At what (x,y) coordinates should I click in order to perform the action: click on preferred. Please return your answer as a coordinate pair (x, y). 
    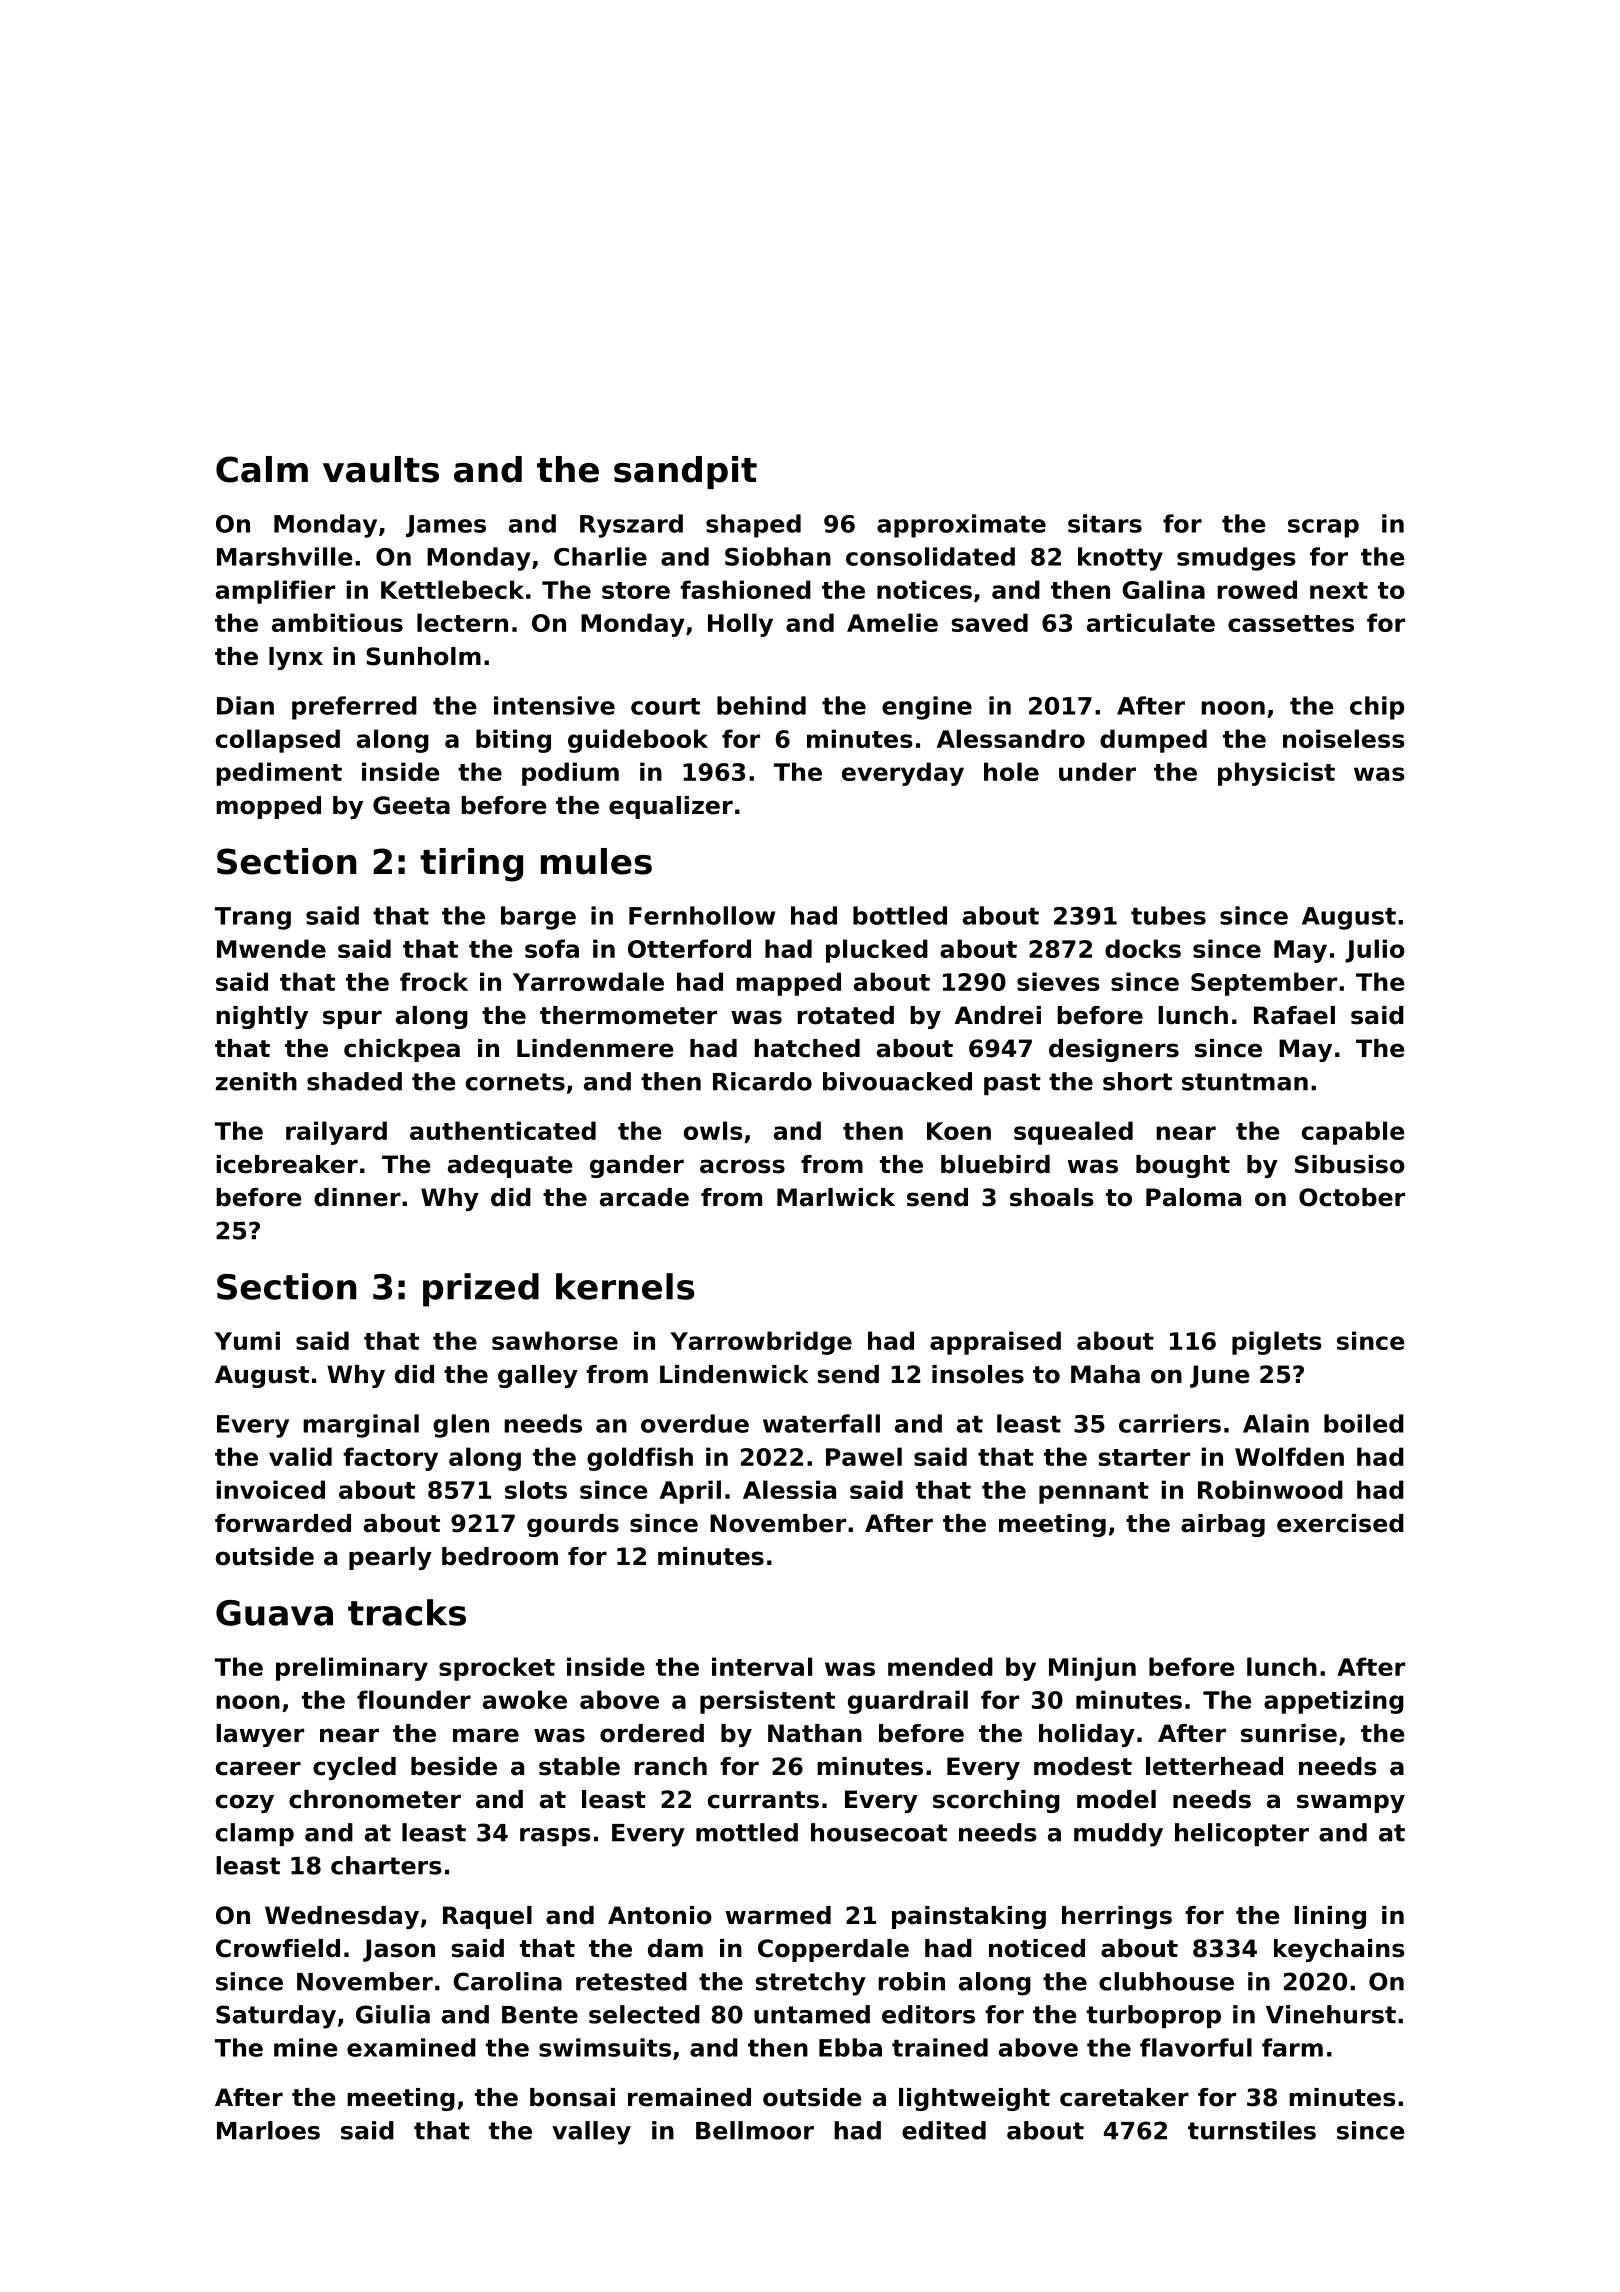
    Looking at the image, I should click on (354, 708).
